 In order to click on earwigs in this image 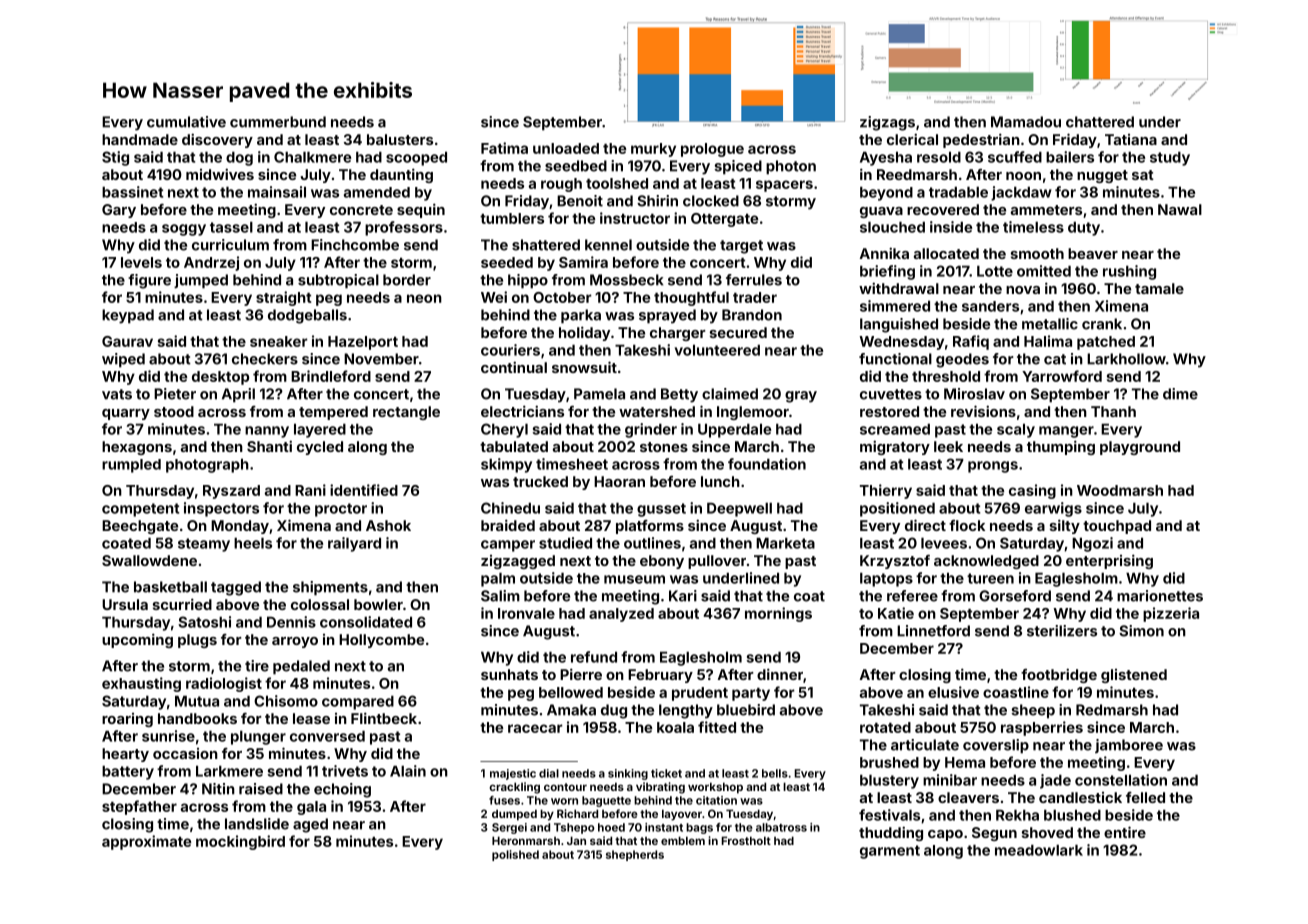, I will do `click(1053, 509)`.
